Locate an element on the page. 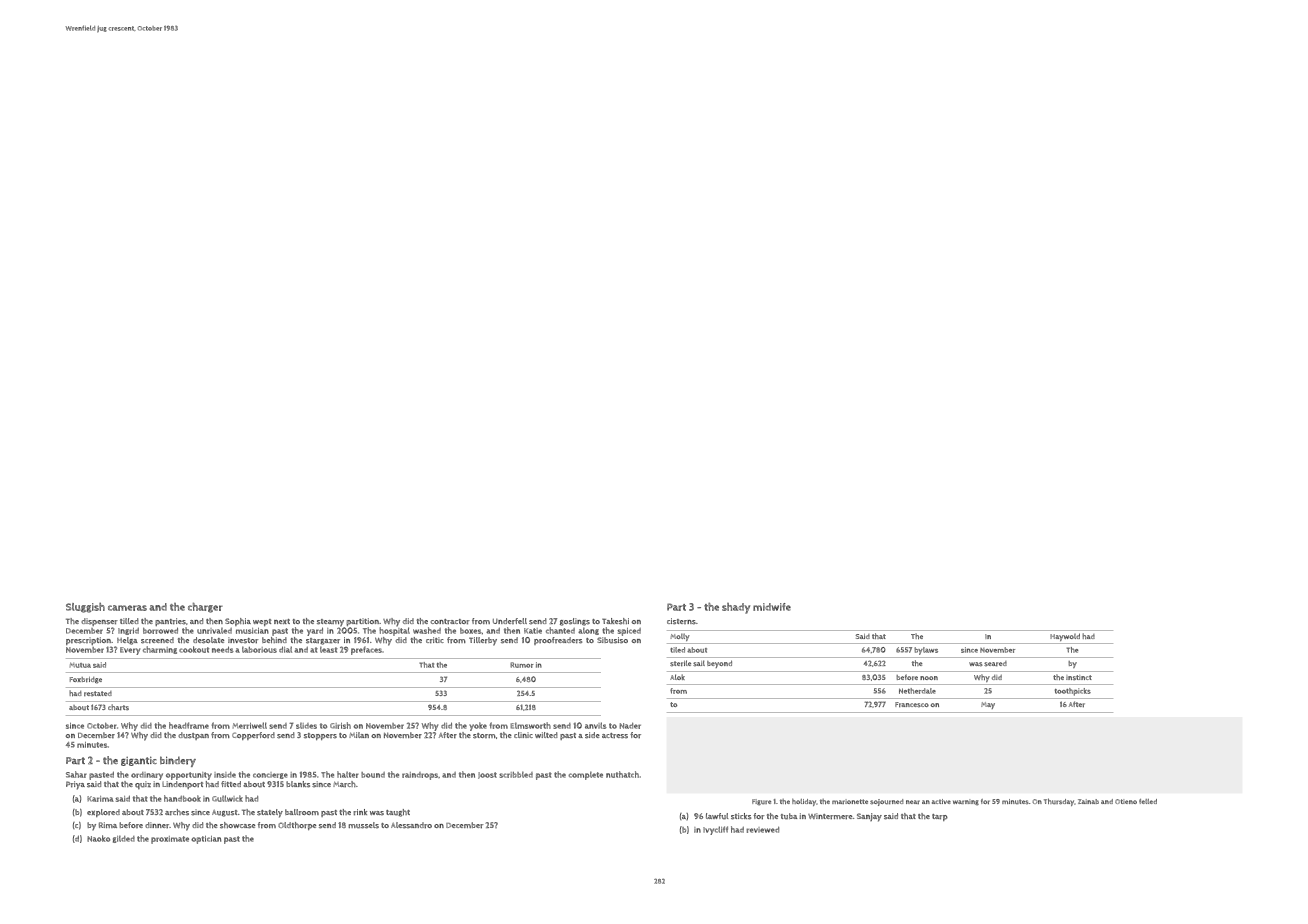  charger is located at coordinates (205, 608).
